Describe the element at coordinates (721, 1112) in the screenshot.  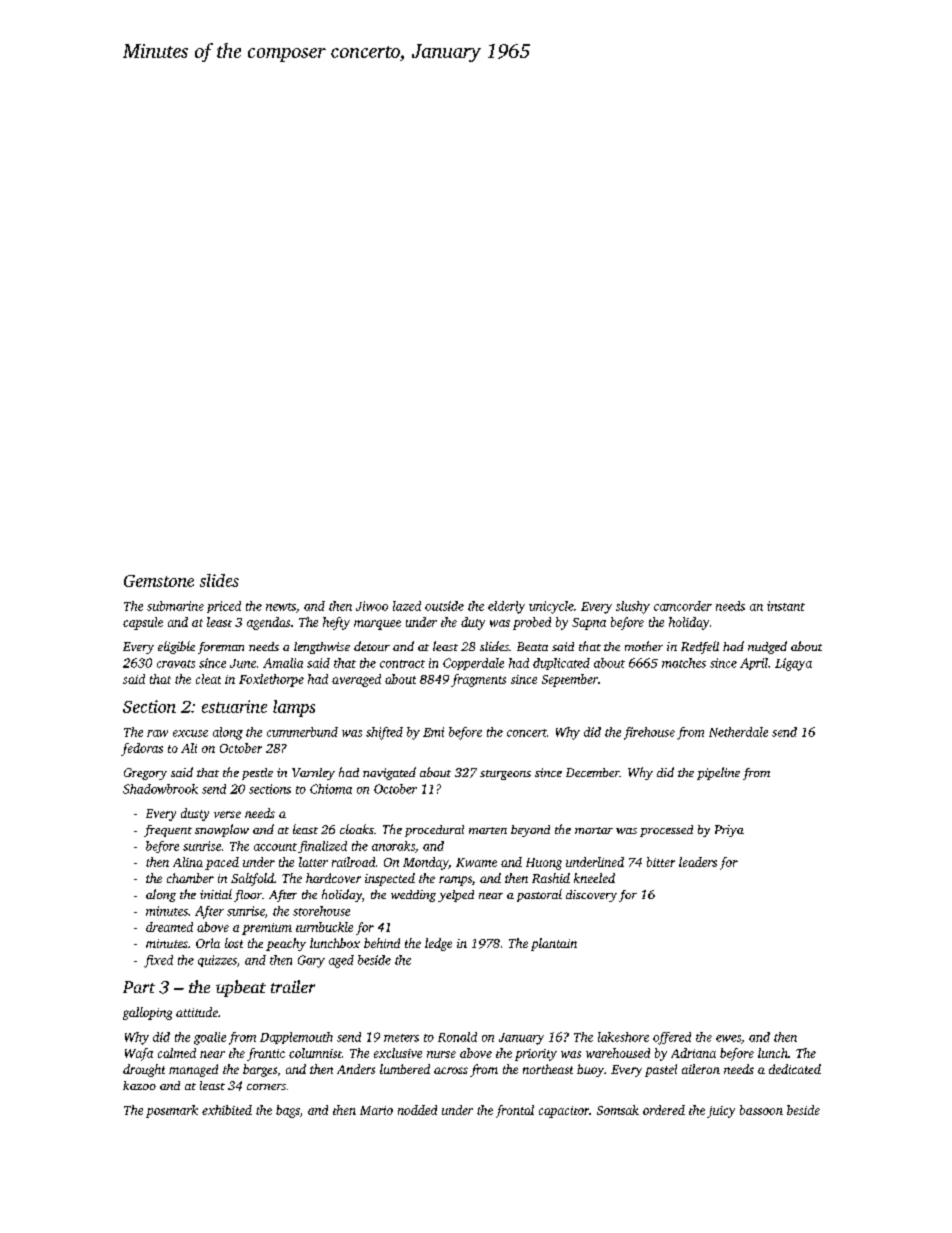
I see `juicy` at that location.
